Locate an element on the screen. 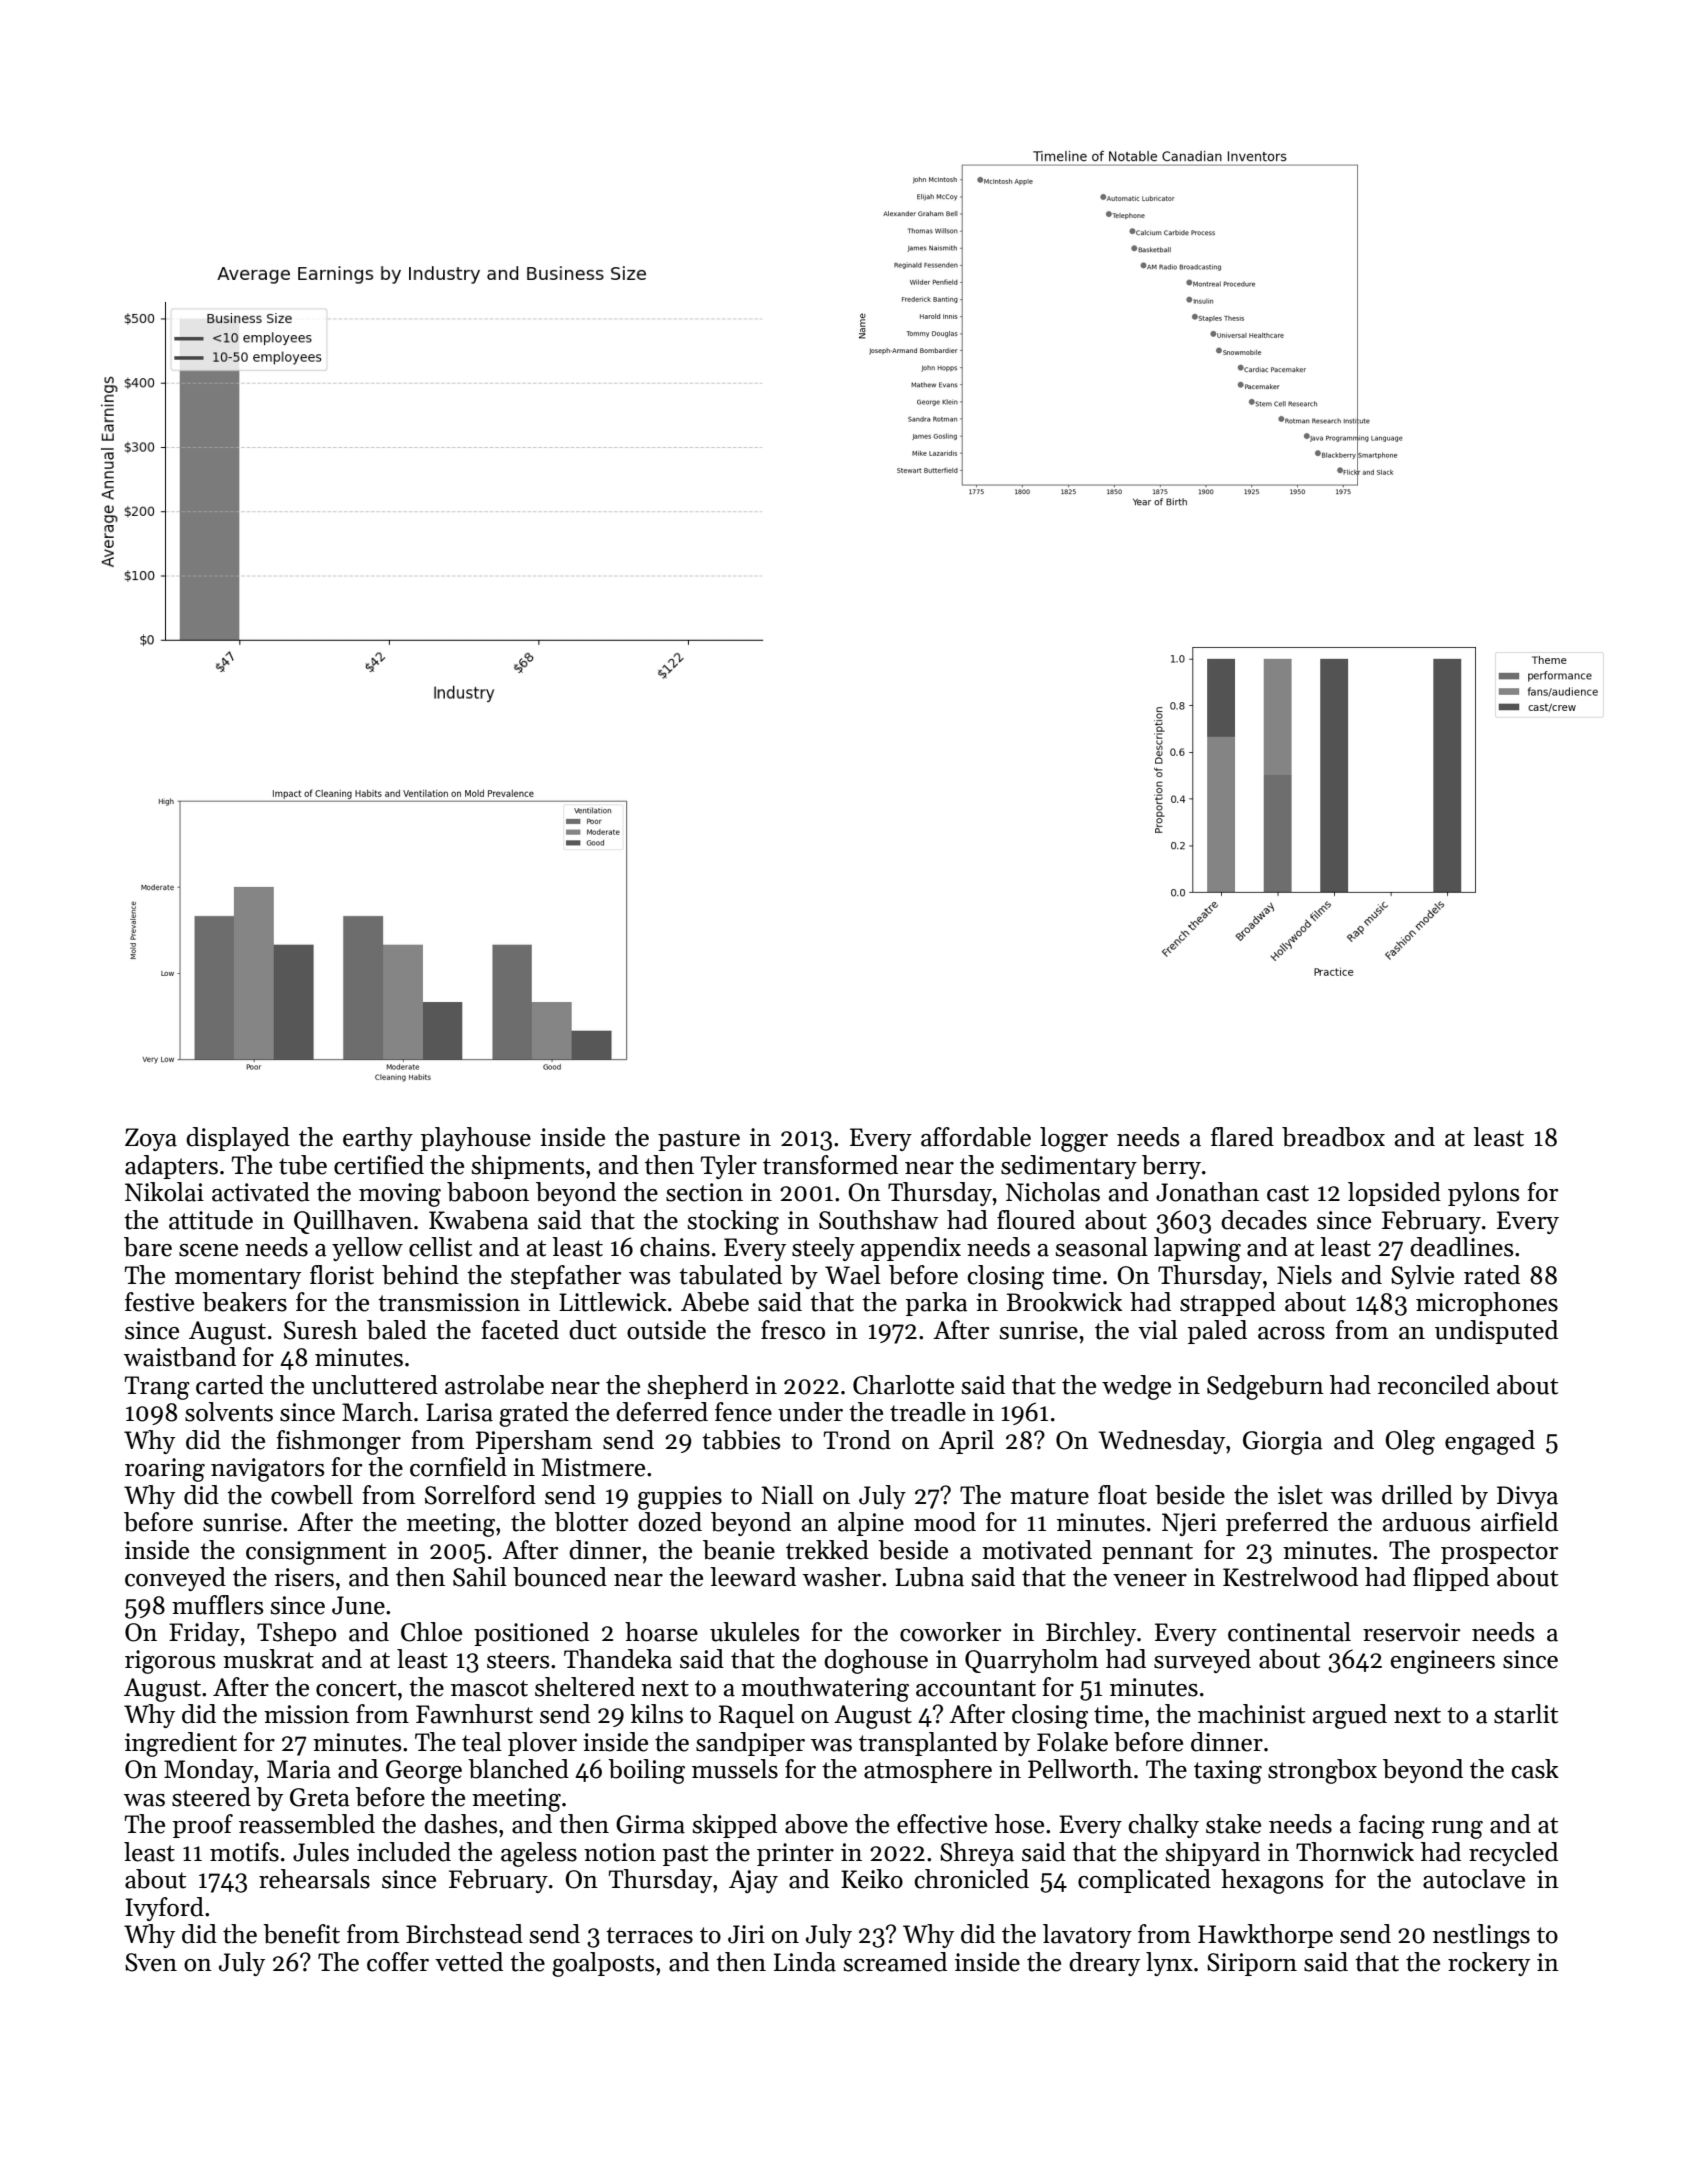  paled is located at coordinates (1217, 1332).
